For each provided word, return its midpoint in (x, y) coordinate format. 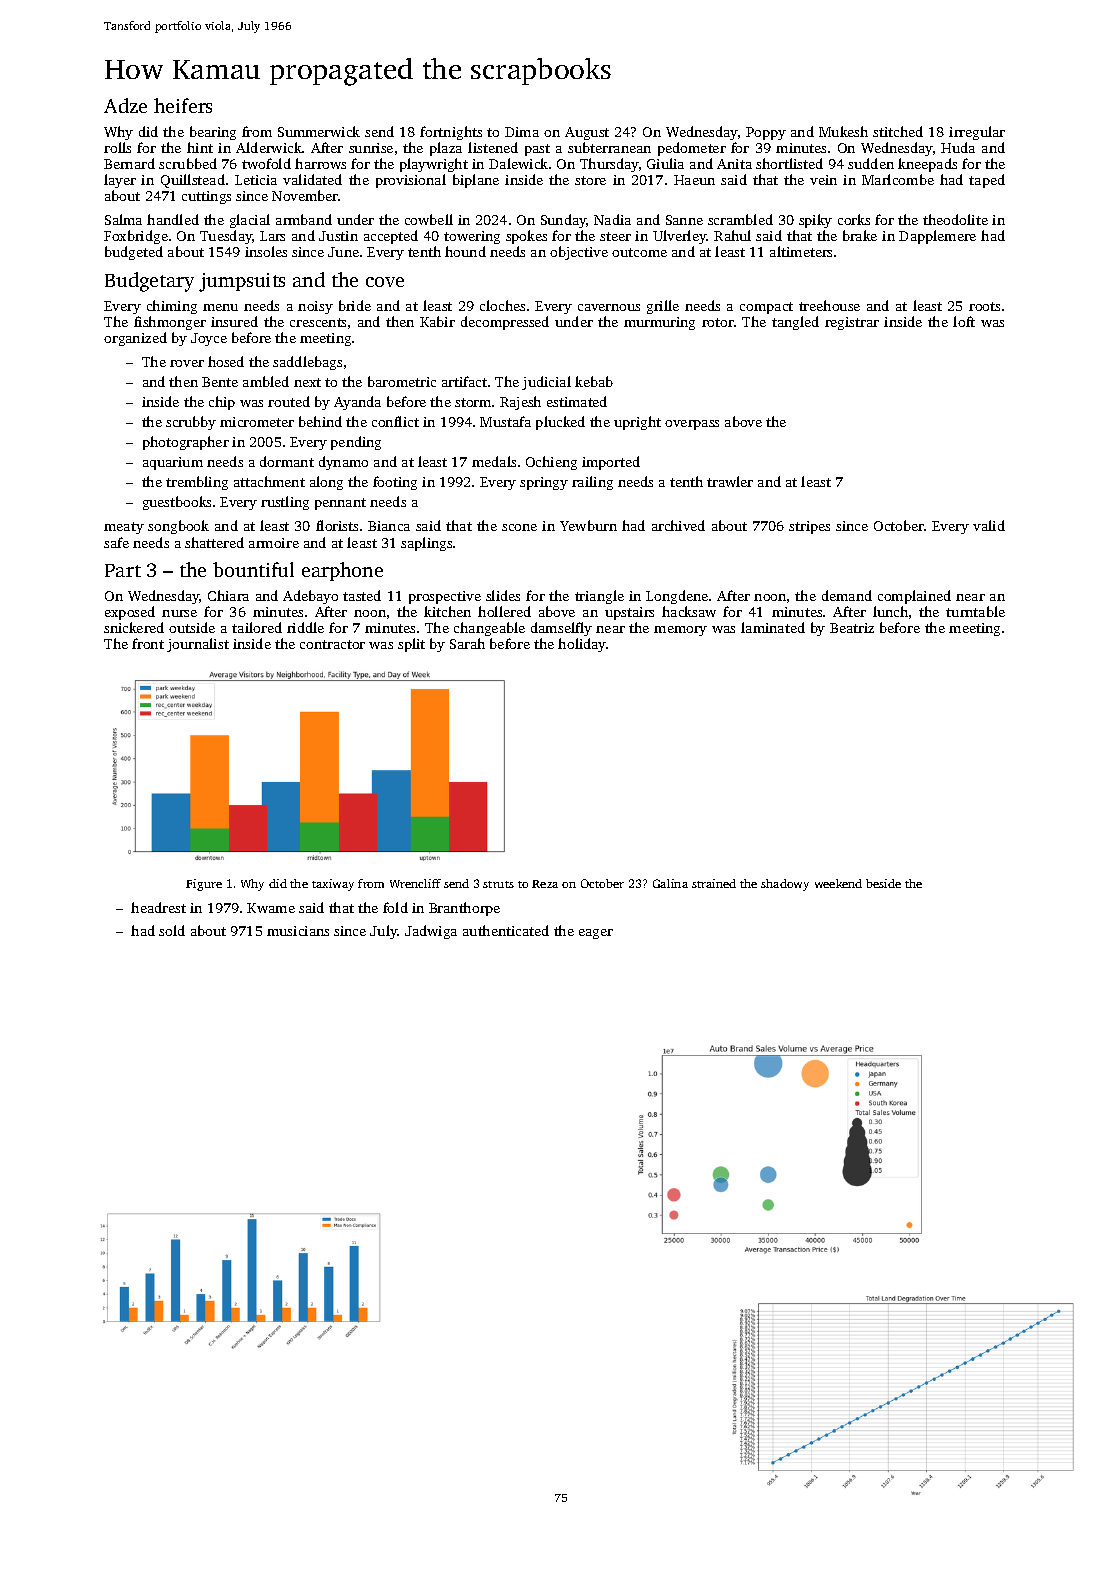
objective (579, 253)
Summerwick (319, 131)
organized (135, 339)
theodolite (955, 219)
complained (914, 597)
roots (984, 306)
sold (172, 930)
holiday (582, 645)
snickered (134, 627)
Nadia (612, 219)
